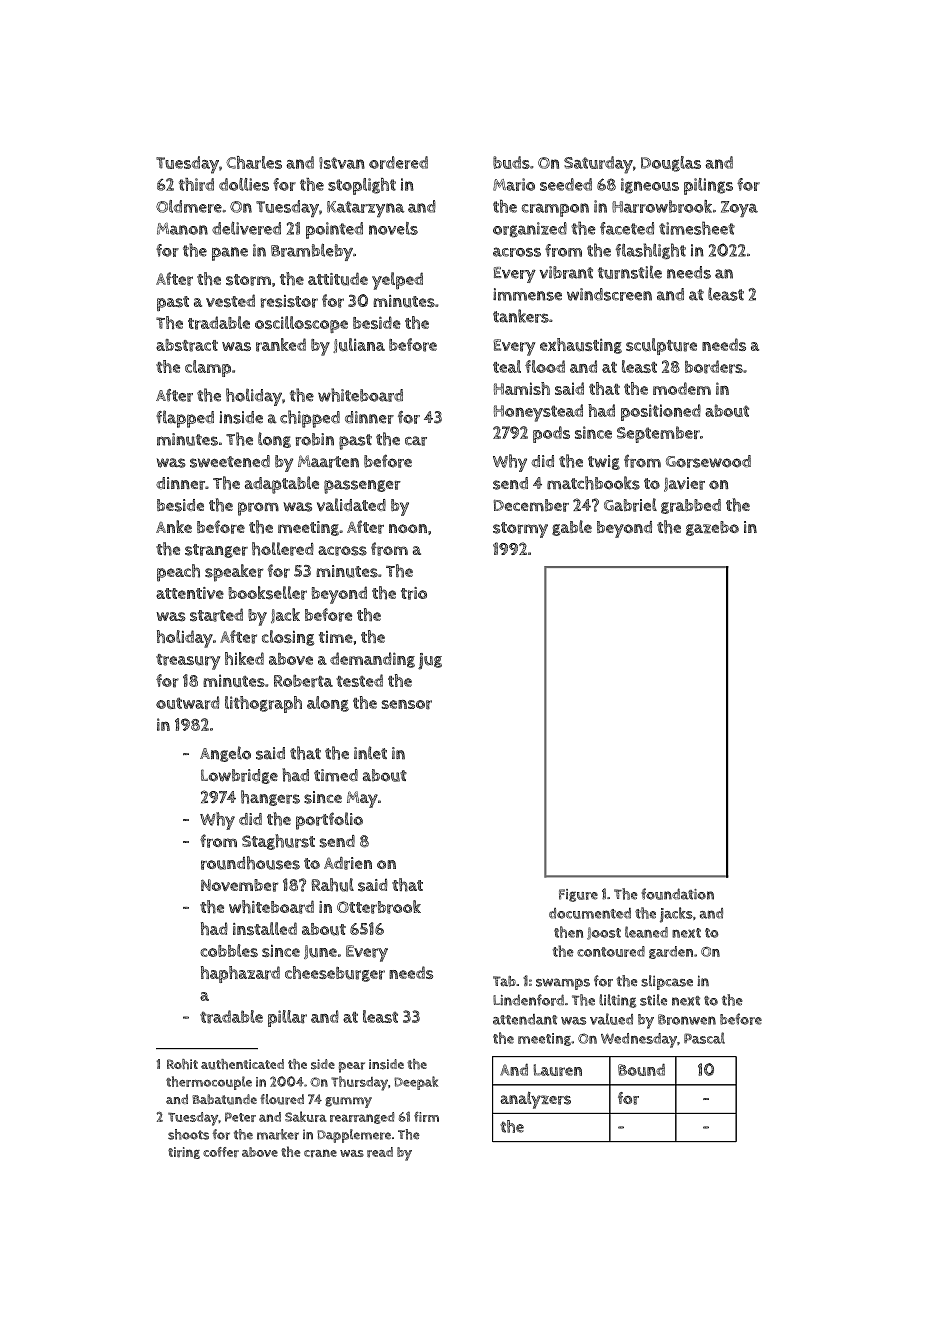  I want to click on pilings, so click(708, 186).
